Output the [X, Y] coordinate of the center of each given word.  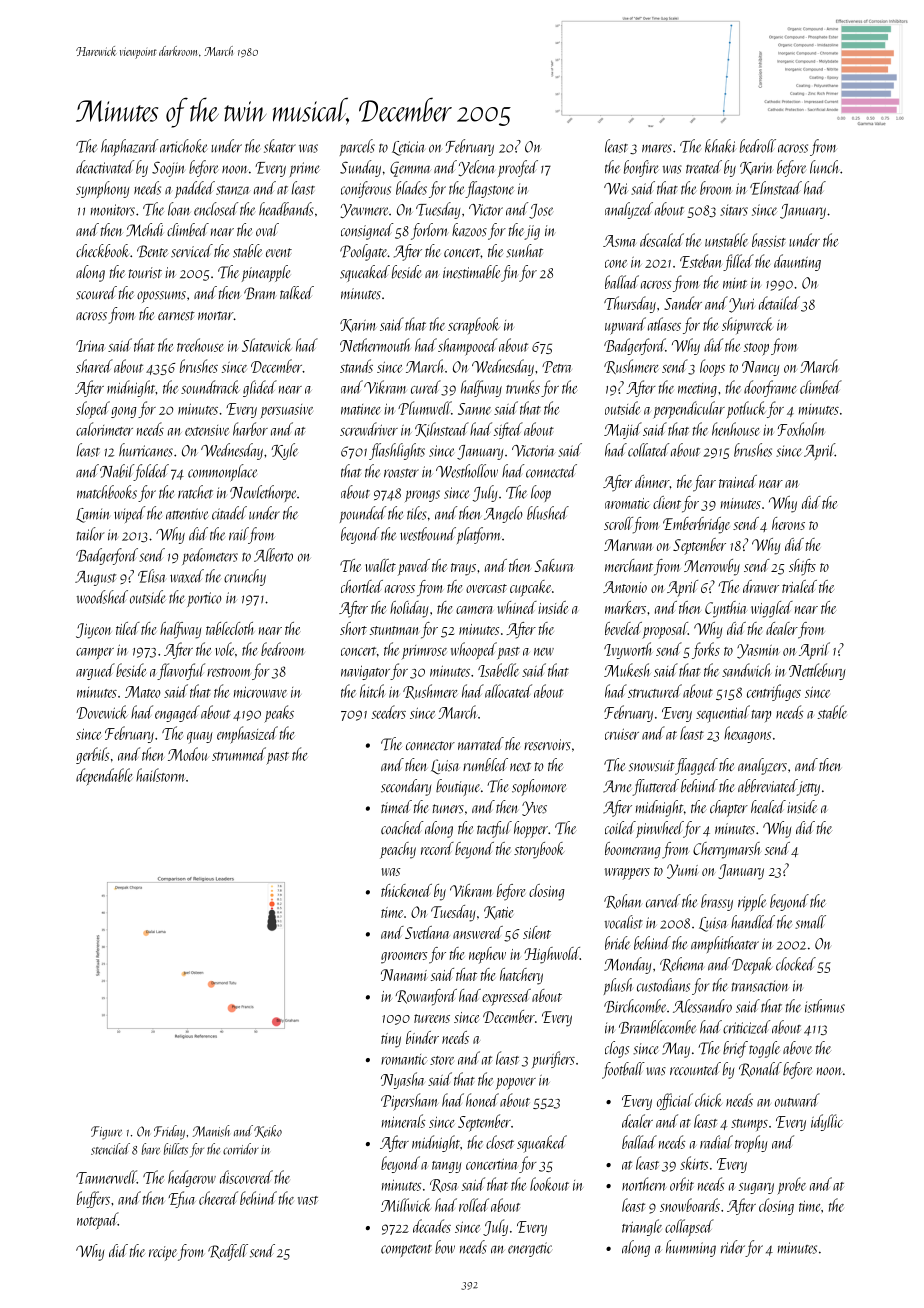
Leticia [408, 148]
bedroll [758, 146]
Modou [188, 754]
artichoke [183, 146]
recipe [163, 1253]
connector [430, 746]
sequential [723, 714]
